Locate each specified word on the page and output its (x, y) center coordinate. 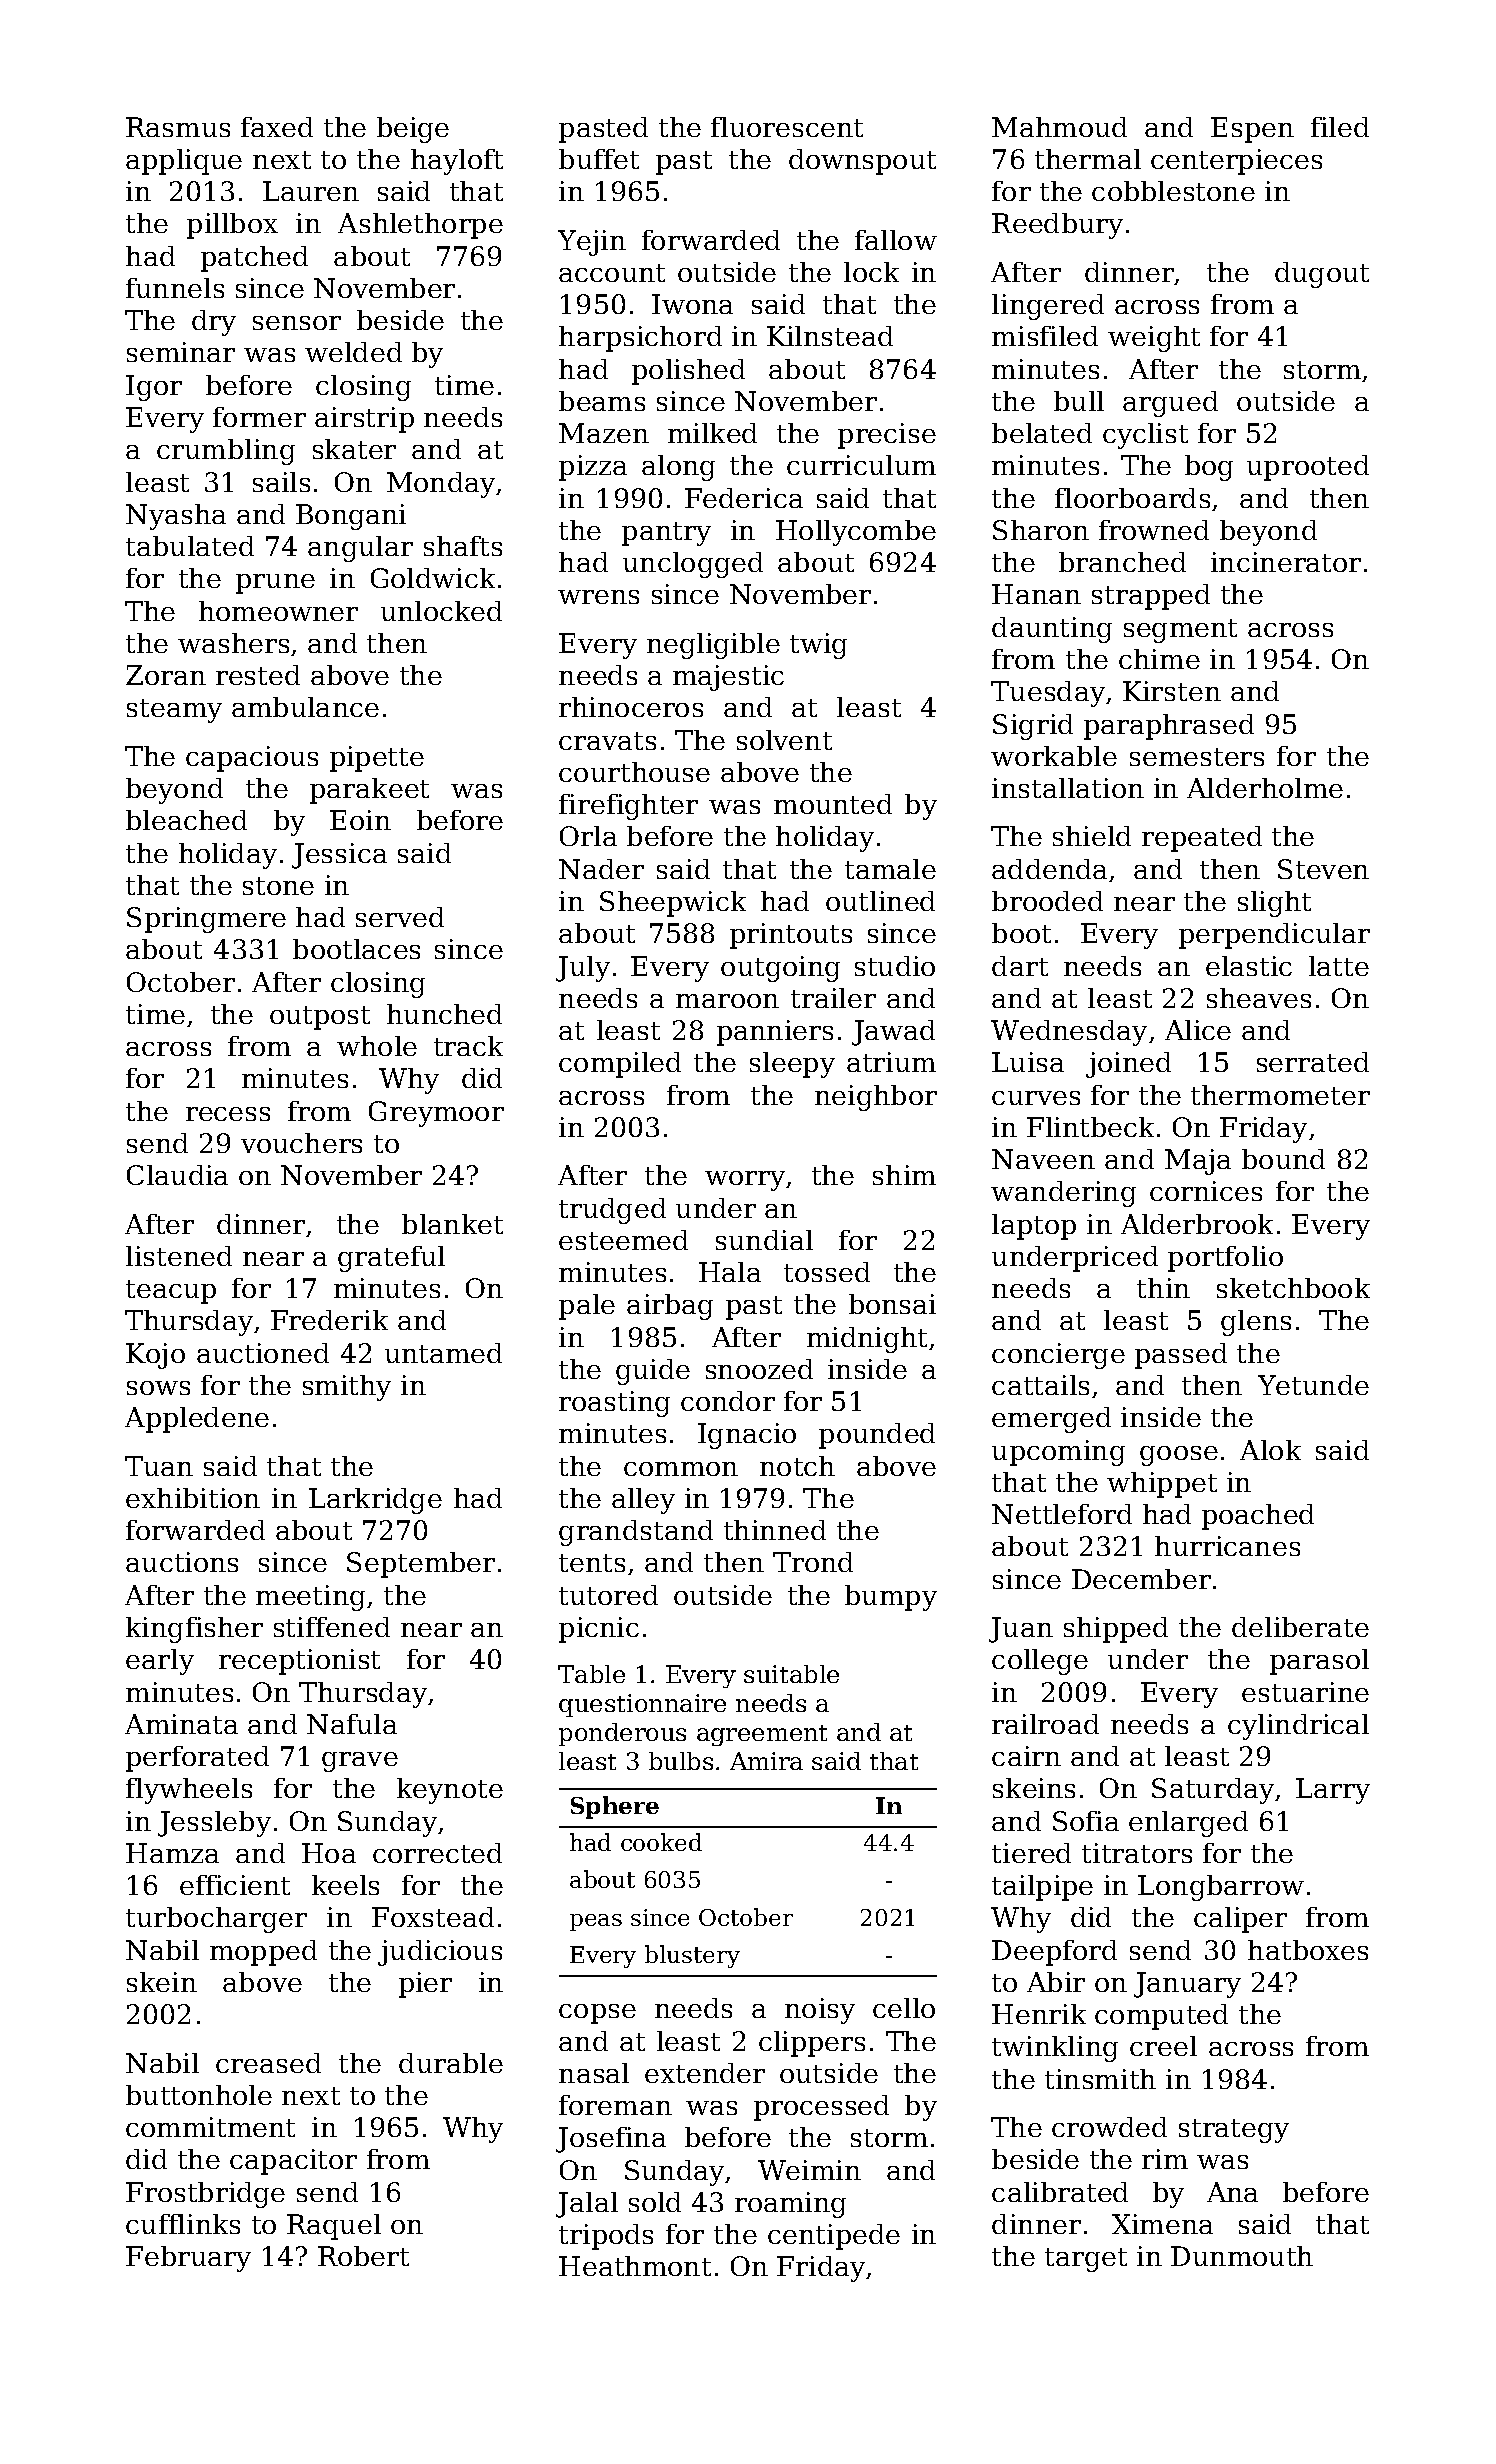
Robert (363, 2256)
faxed (277, 127)
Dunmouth (1242, 2256)
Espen (1252, 130)
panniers (775, 1033)
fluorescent (787, 127)
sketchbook (1293, 1288)
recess (228, 1114)
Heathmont (635, 2266)
